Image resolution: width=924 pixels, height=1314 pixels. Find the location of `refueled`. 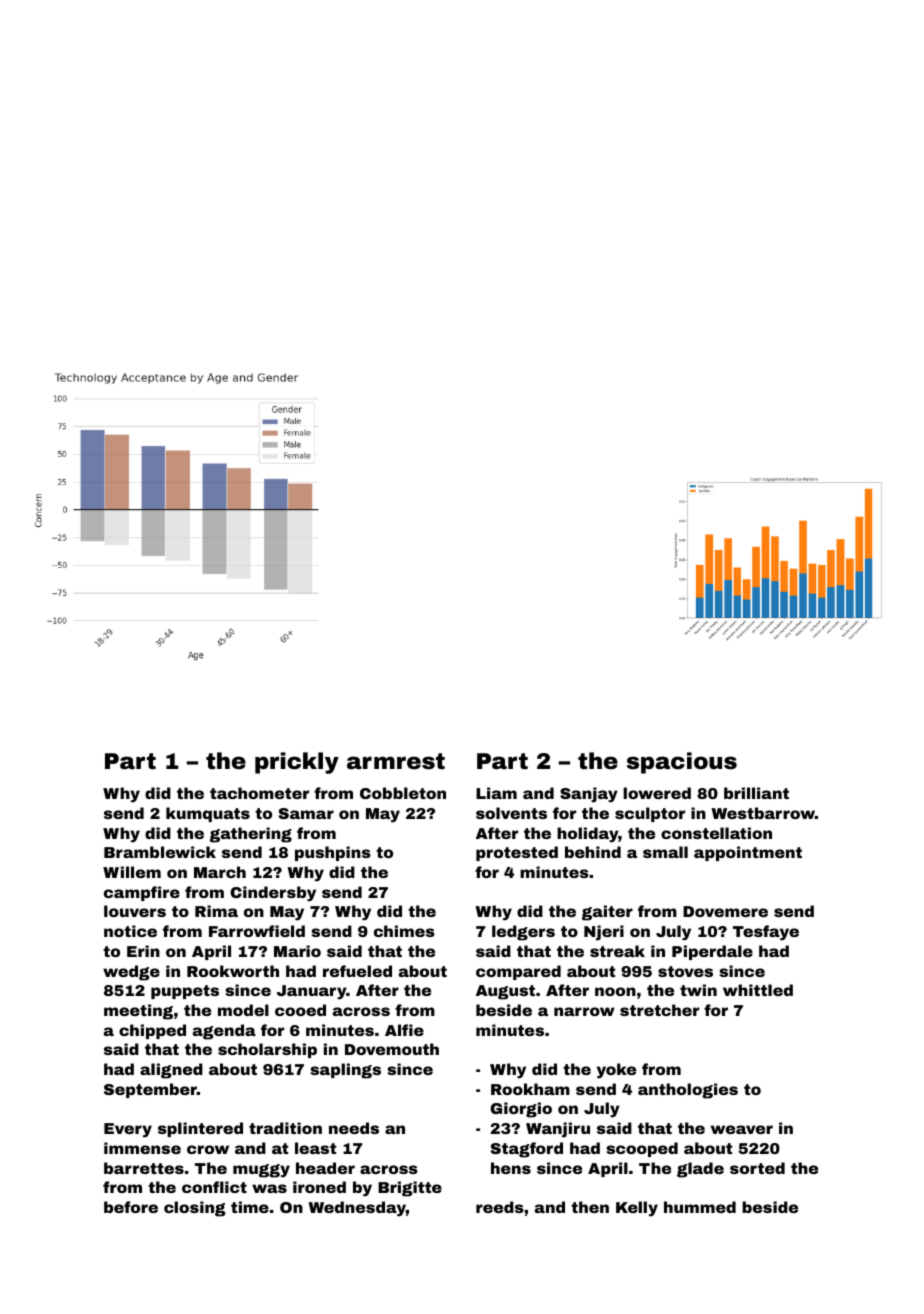

refueled is located at coordinates (357, 971).
